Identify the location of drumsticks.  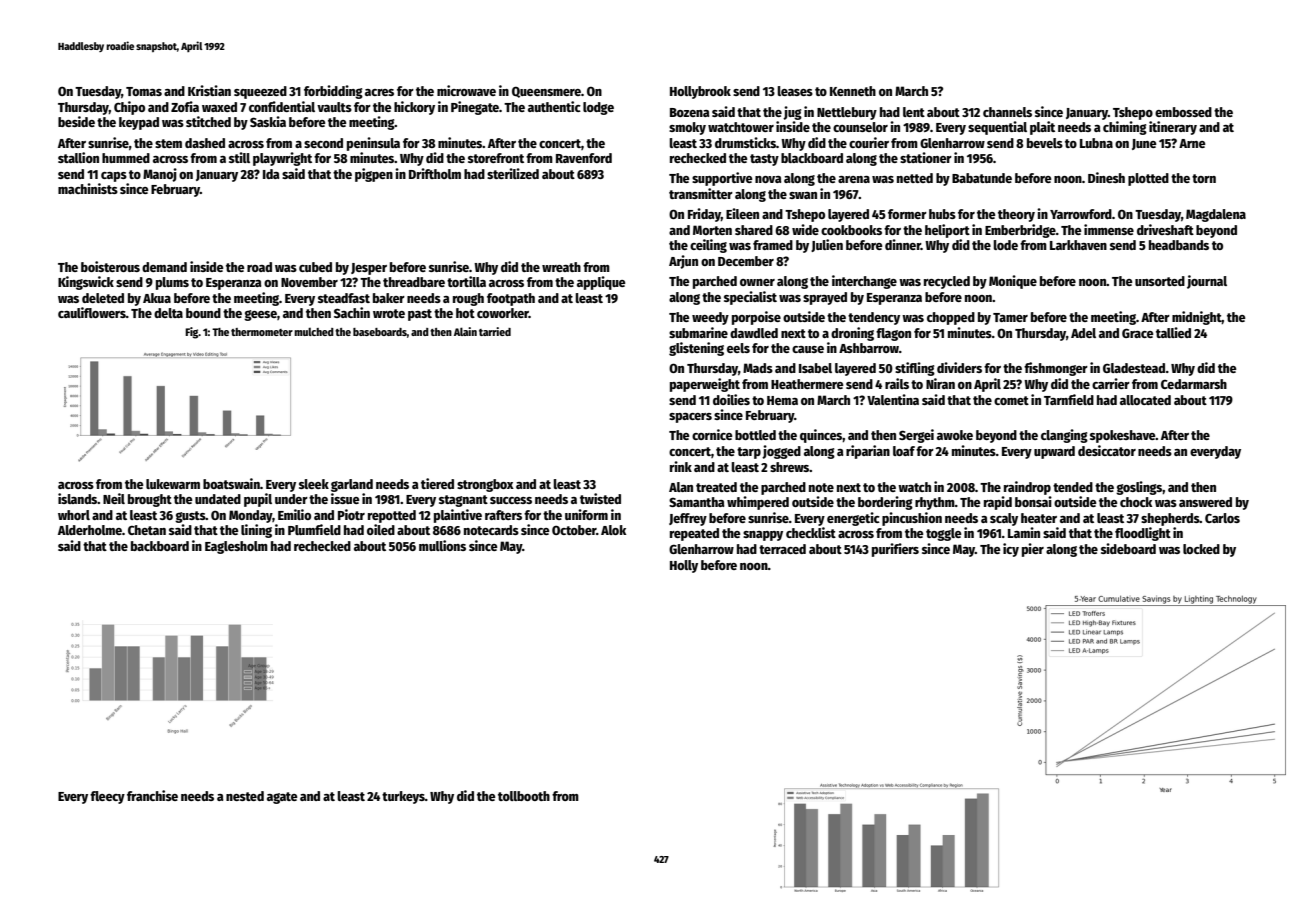
(745, 142).
